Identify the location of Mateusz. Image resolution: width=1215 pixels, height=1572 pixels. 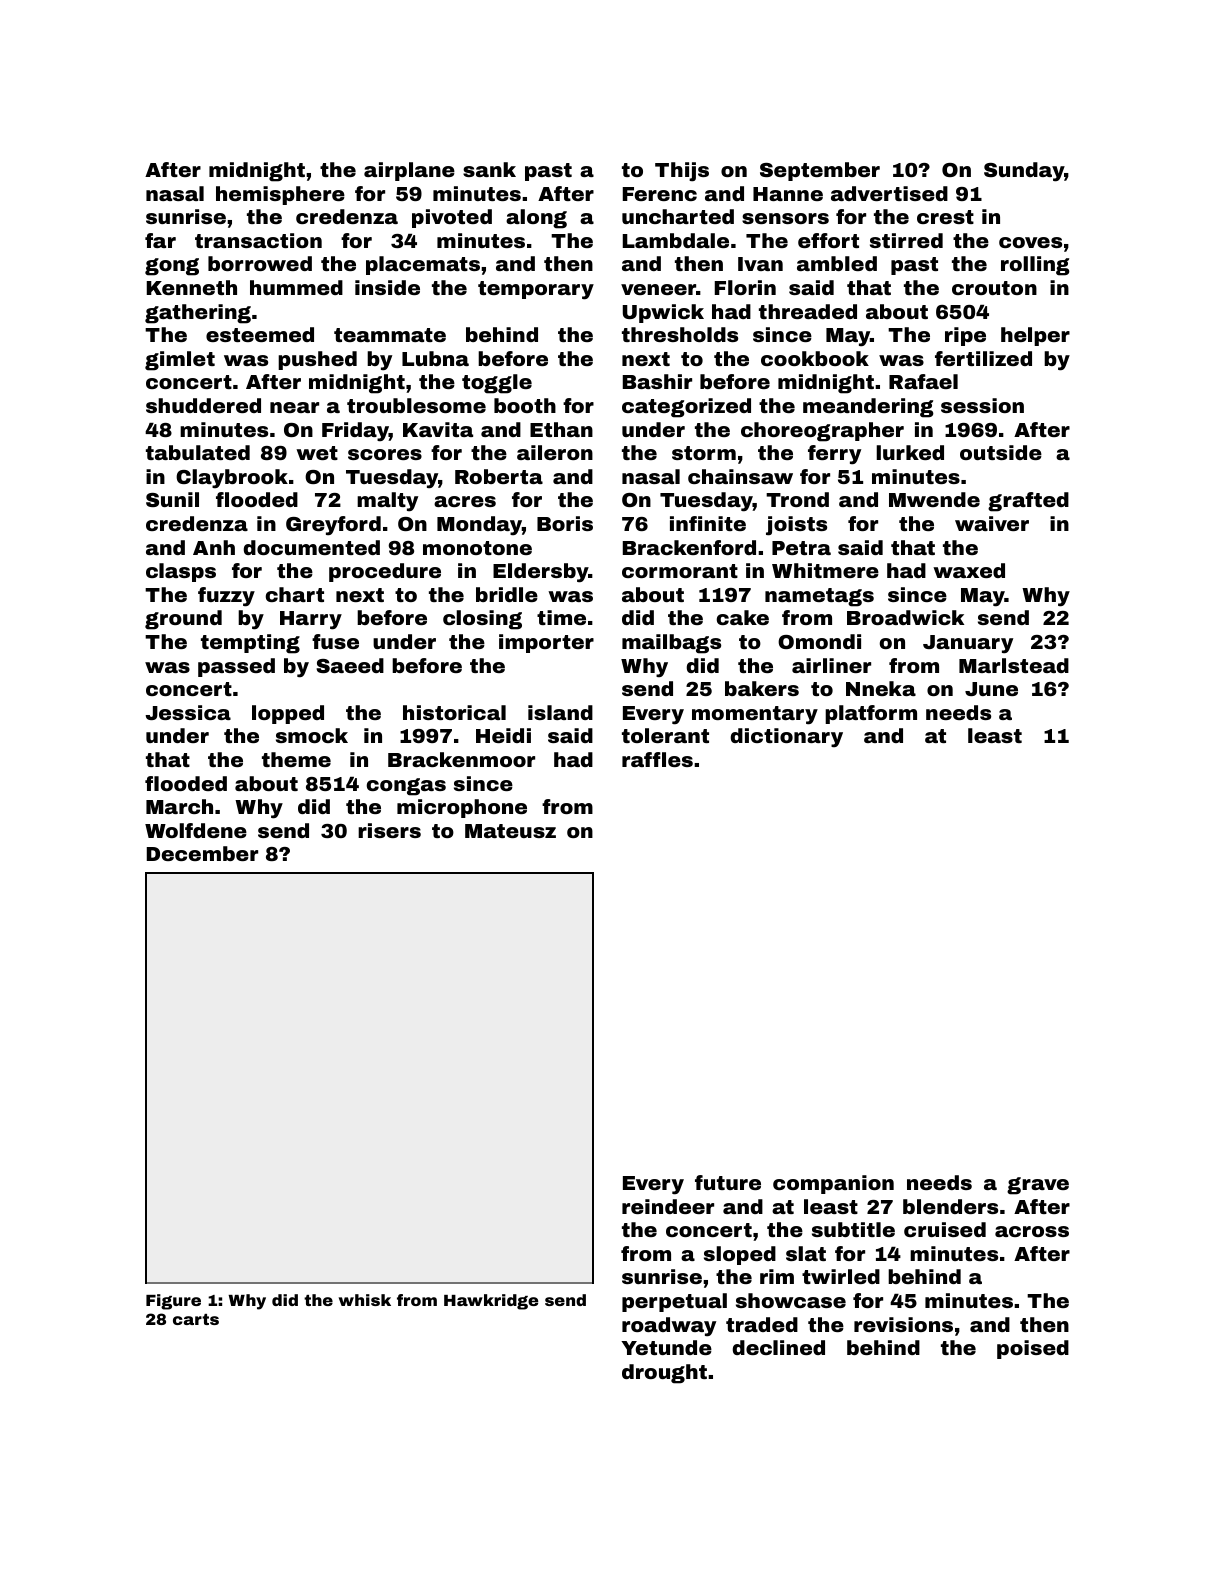
(510, 831).
